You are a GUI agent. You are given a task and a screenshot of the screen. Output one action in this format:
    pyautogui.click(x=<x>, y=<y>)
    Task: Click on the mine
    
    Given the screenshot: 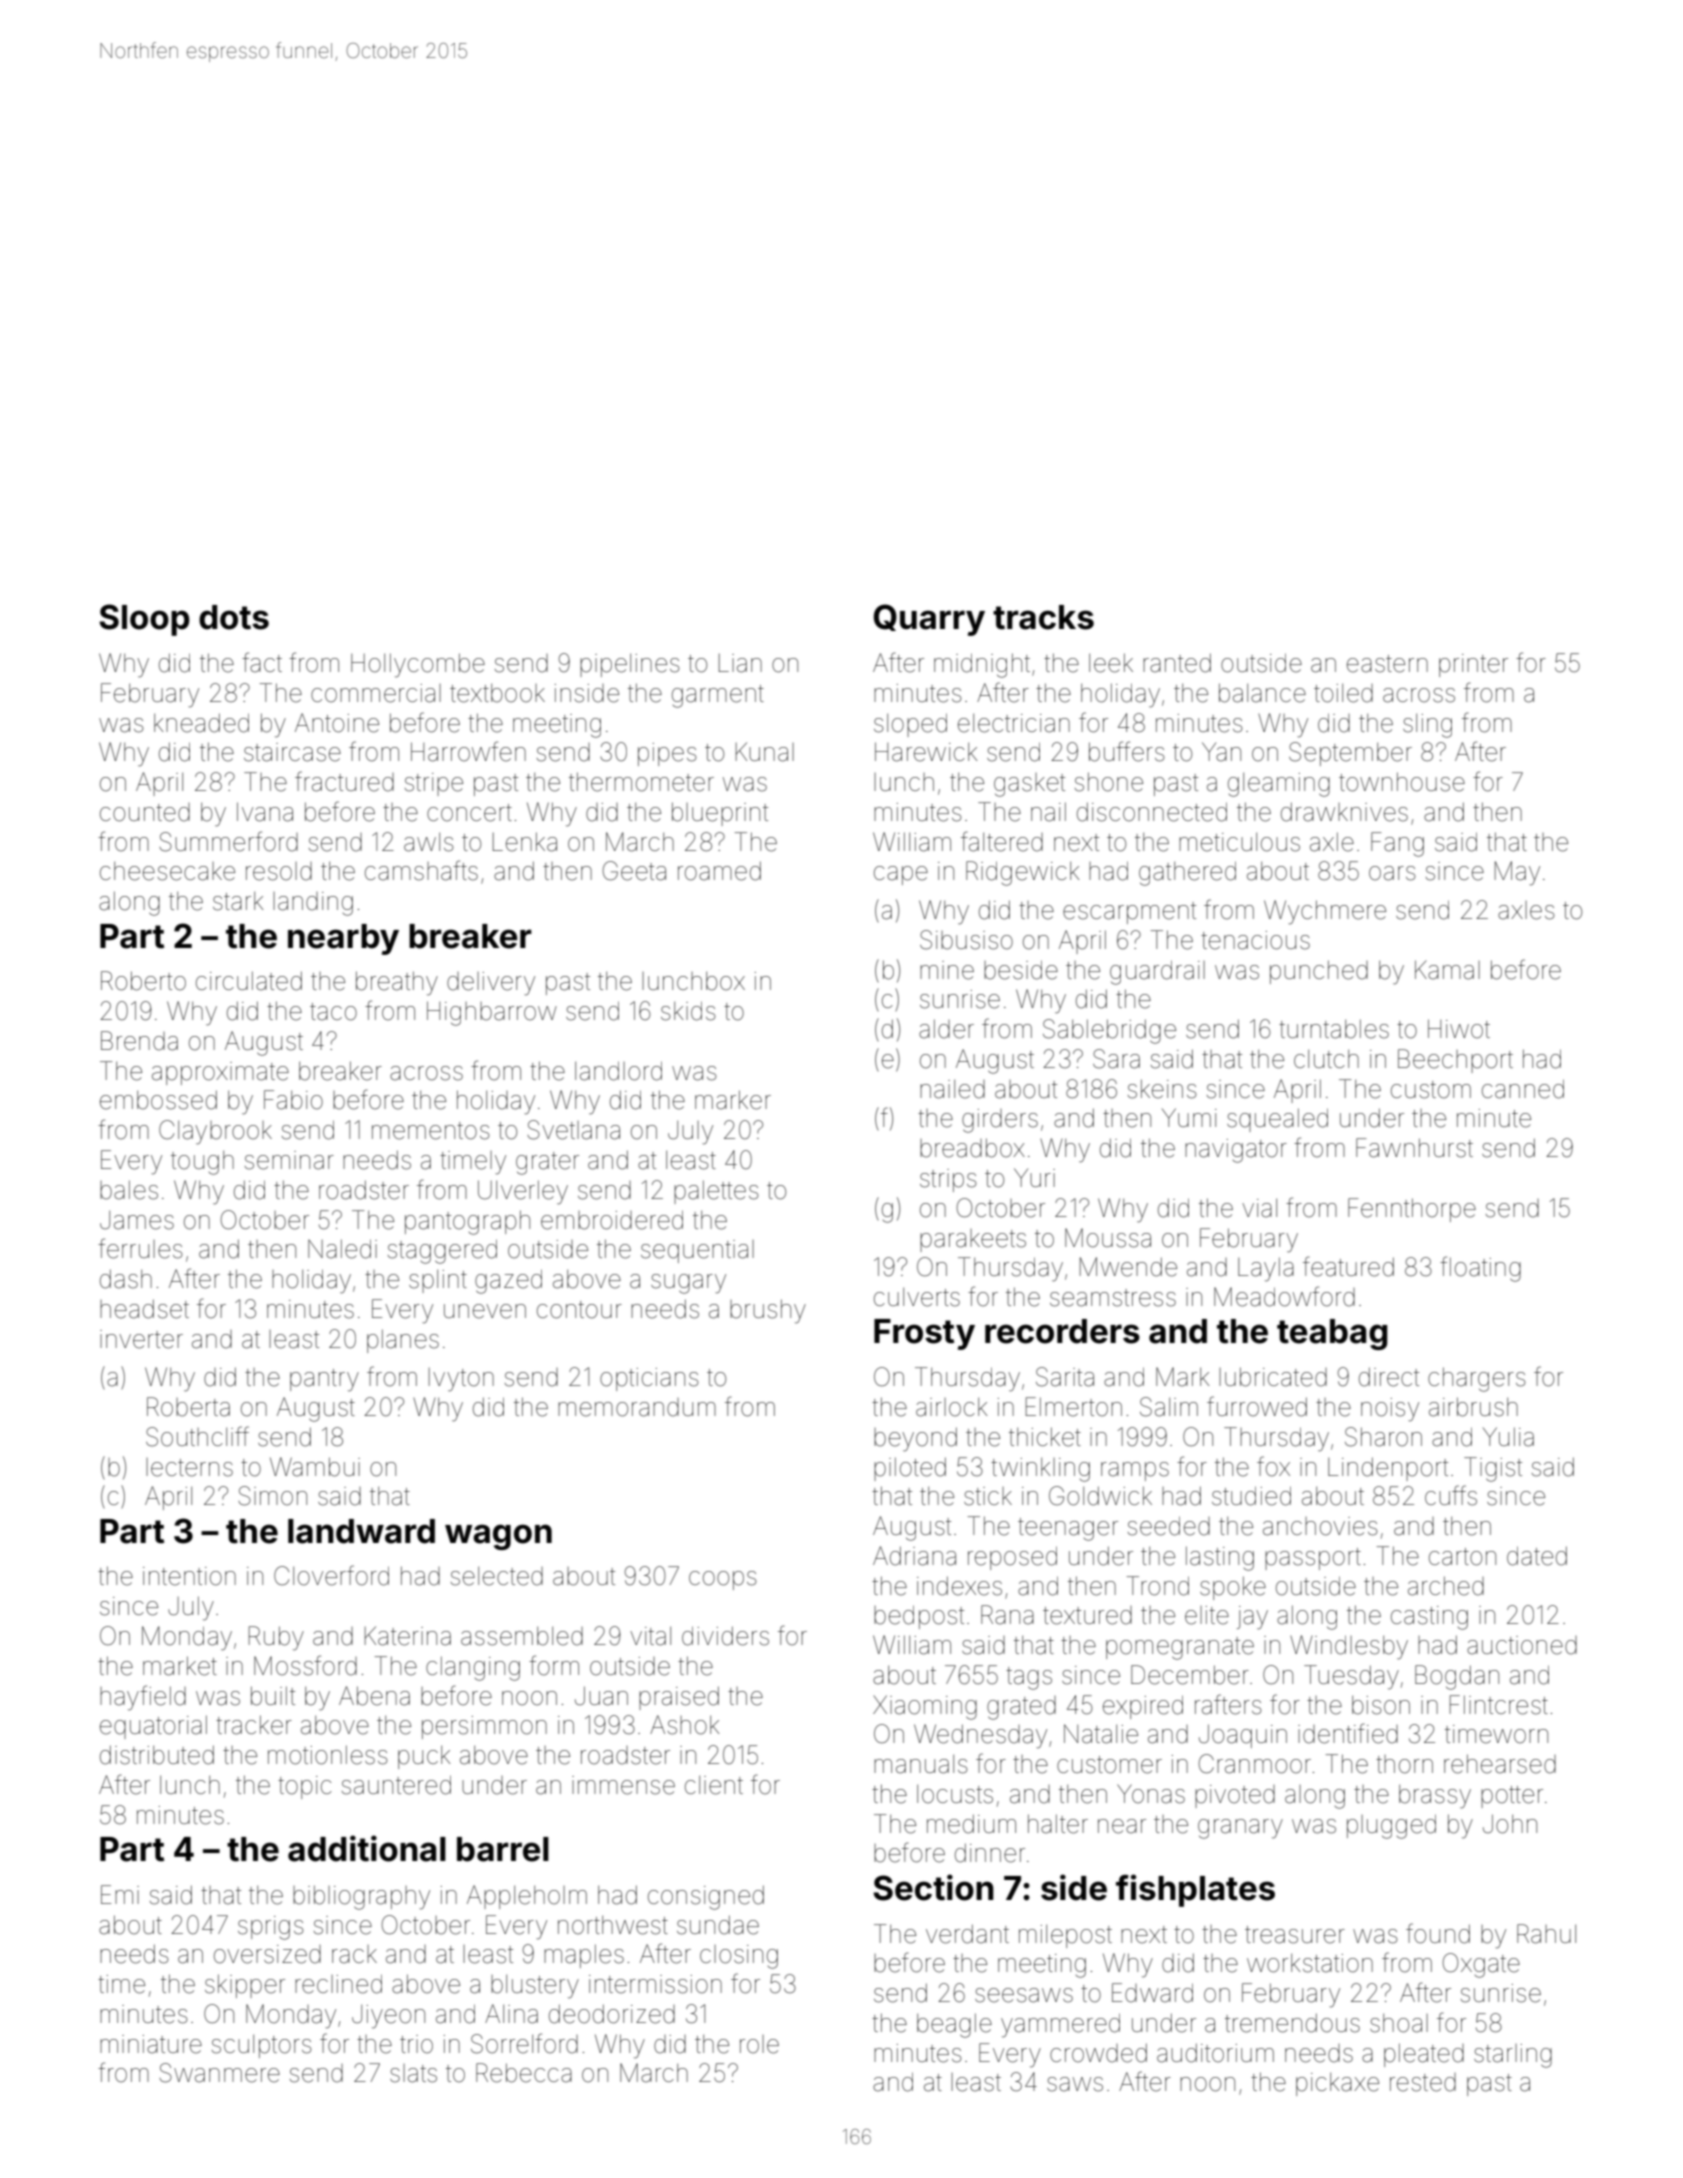 What is the action you would take?
    pyautogui.click(x=947, y=970)
